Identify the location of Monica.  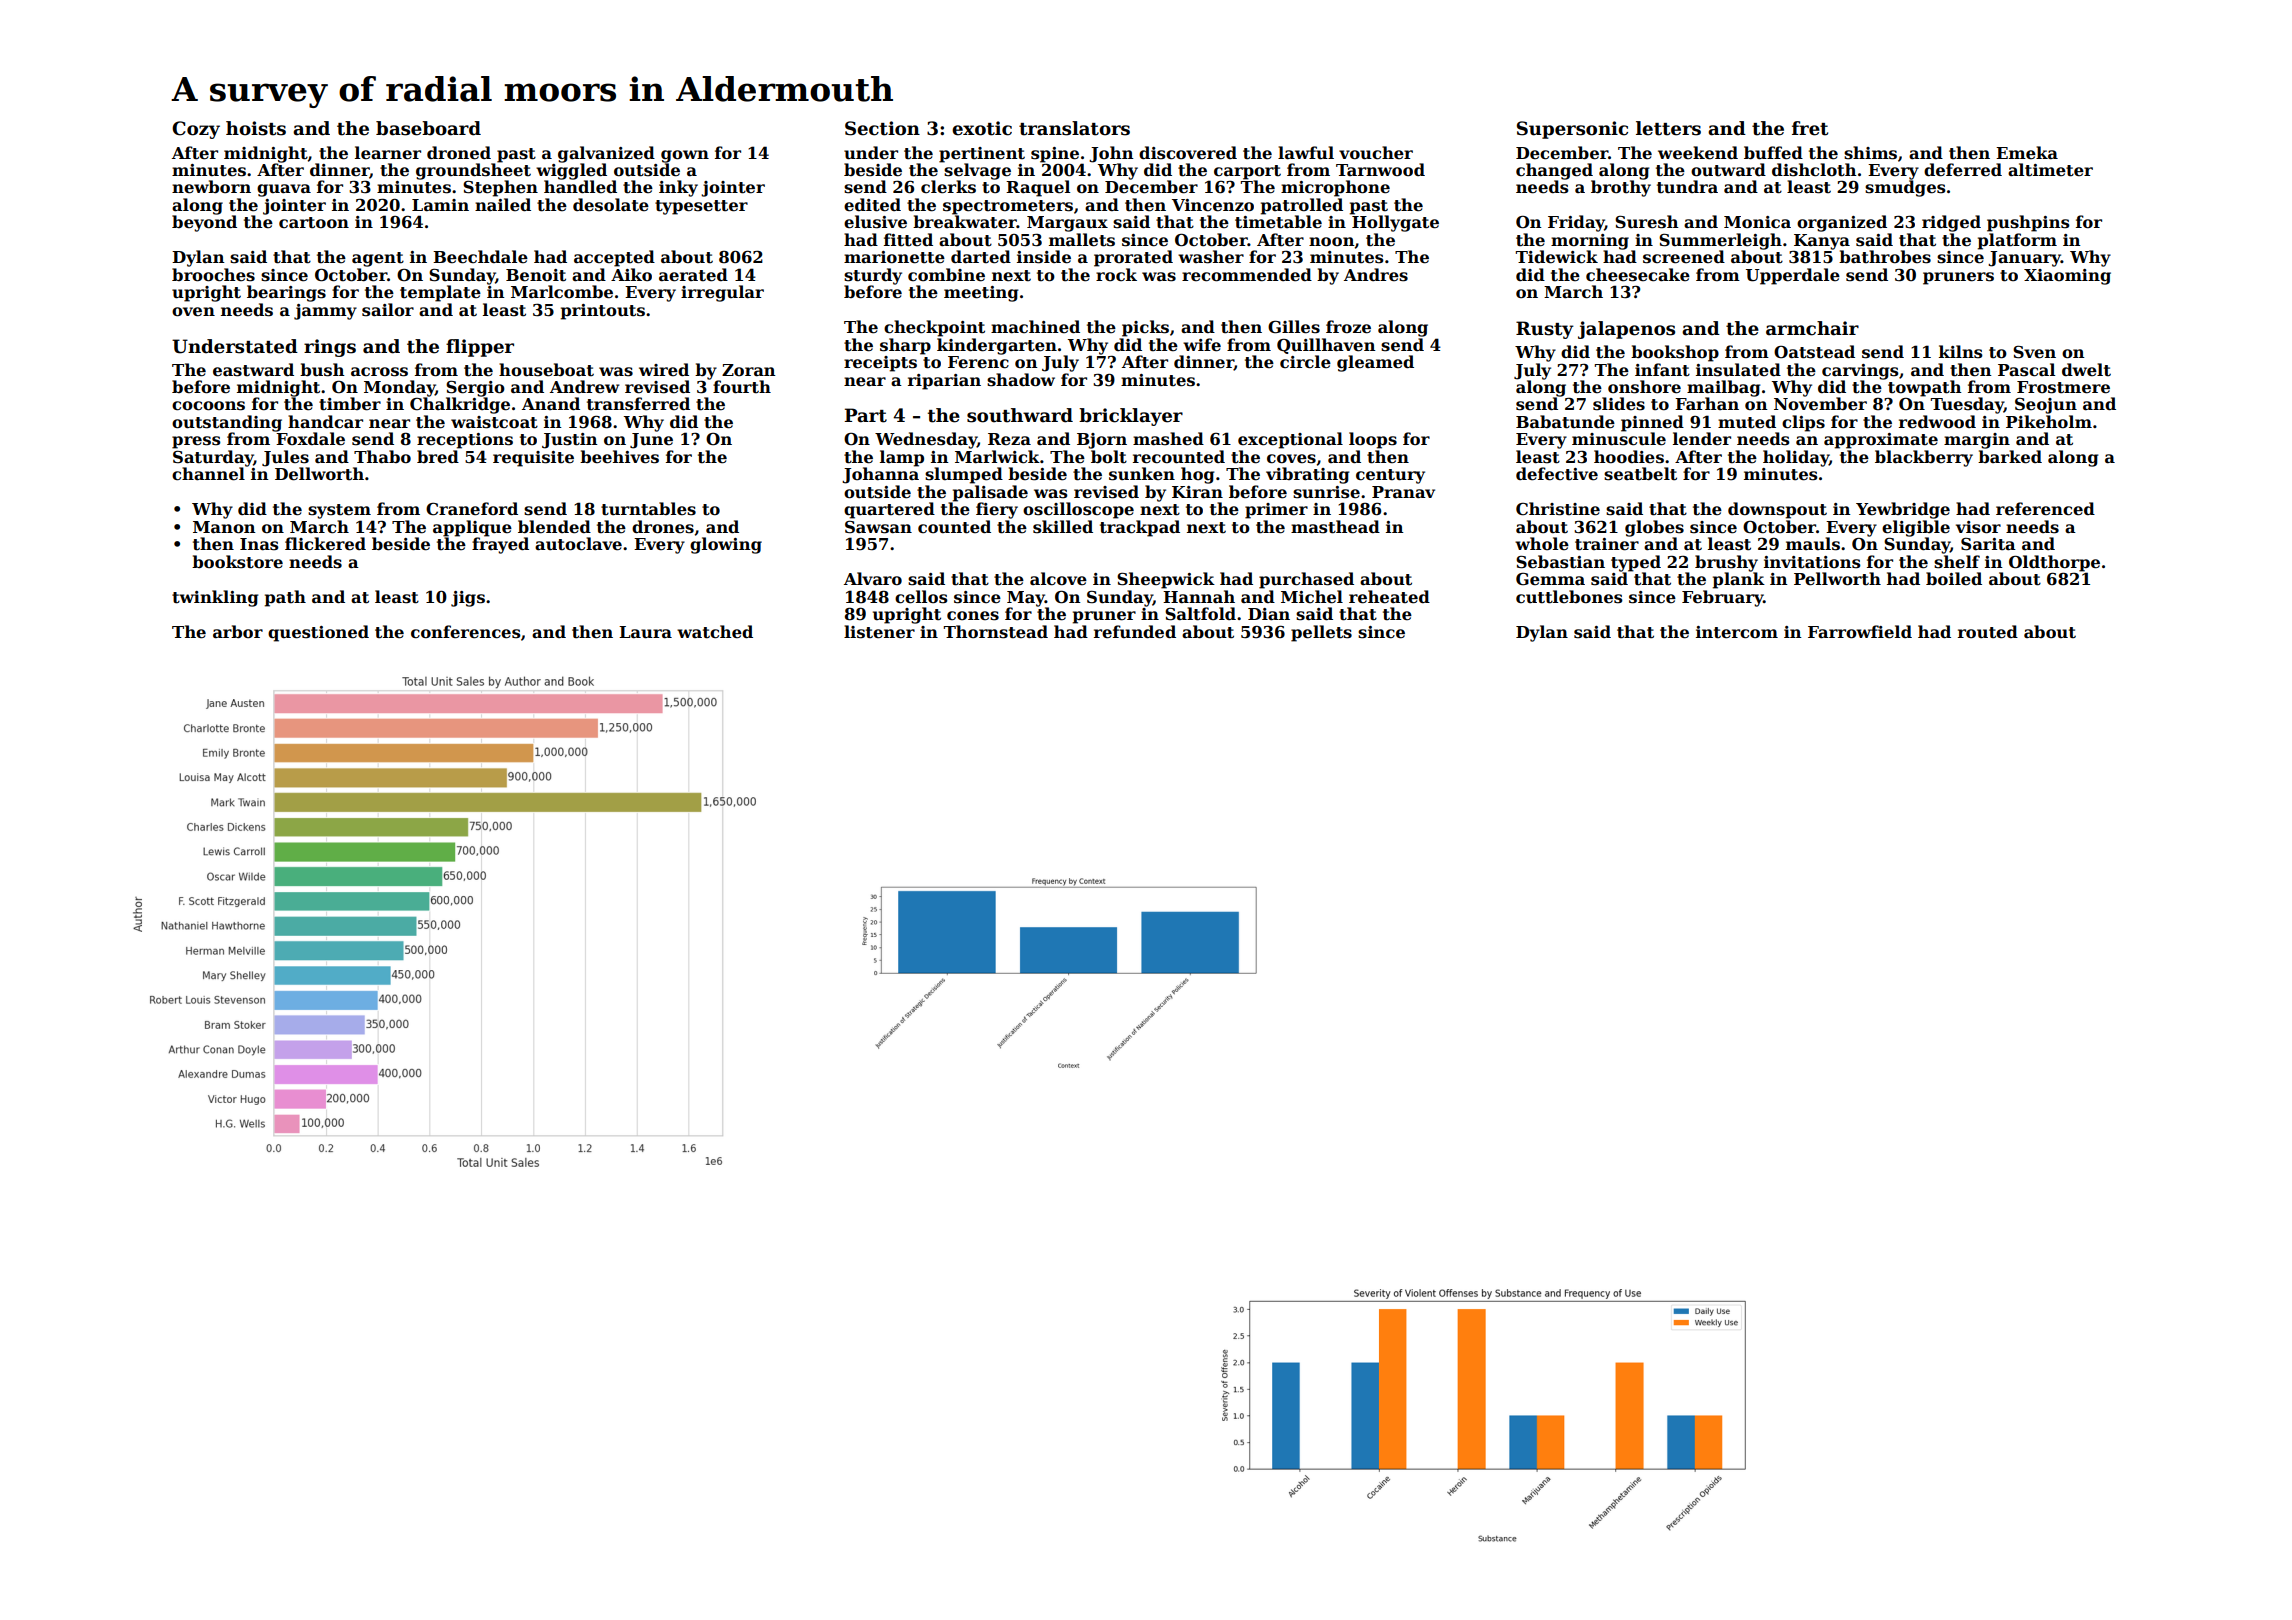
(1757, 222).
